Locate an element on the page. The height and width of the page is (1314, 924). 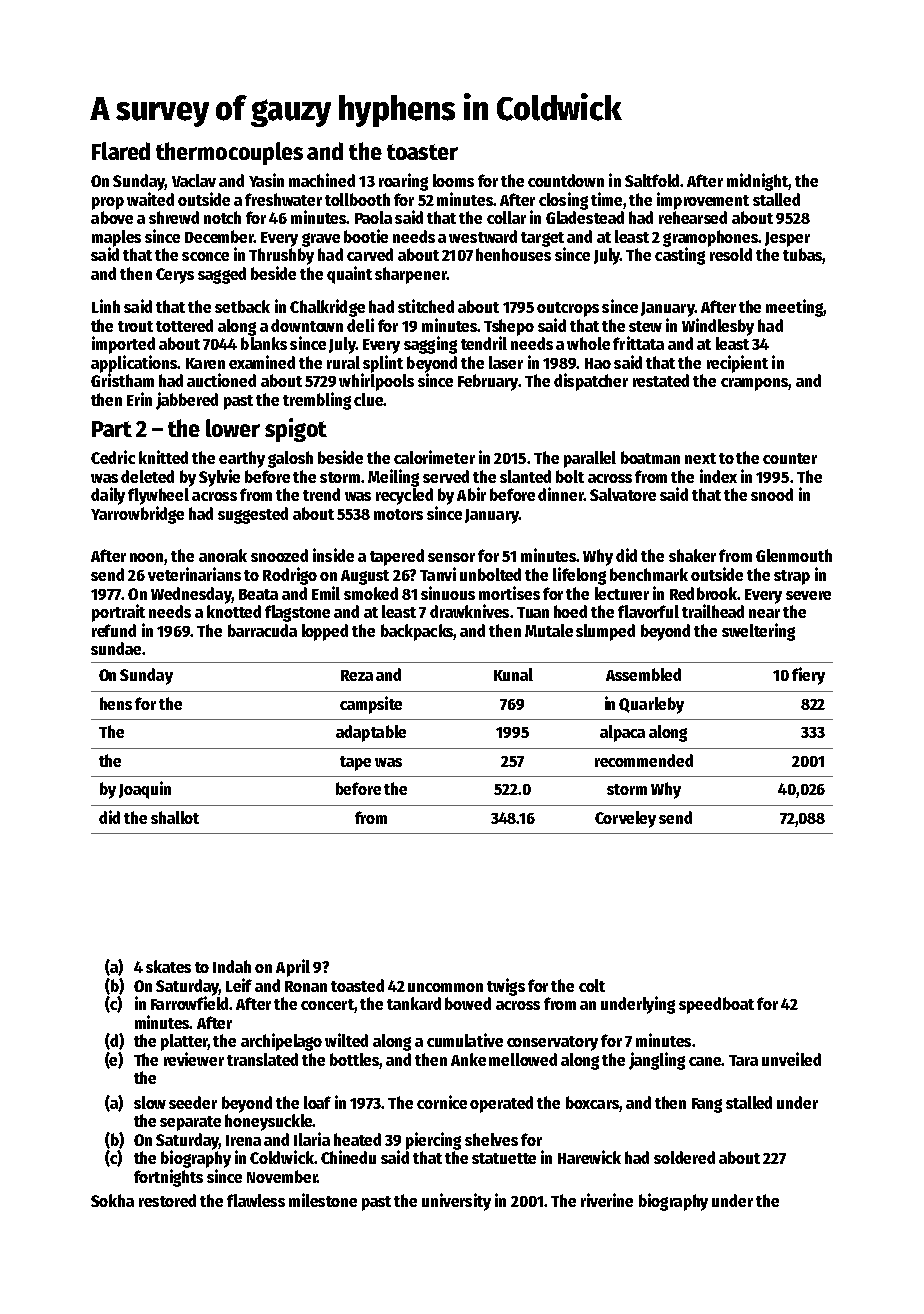
Wednesday is located at coordinates (191, 595).
